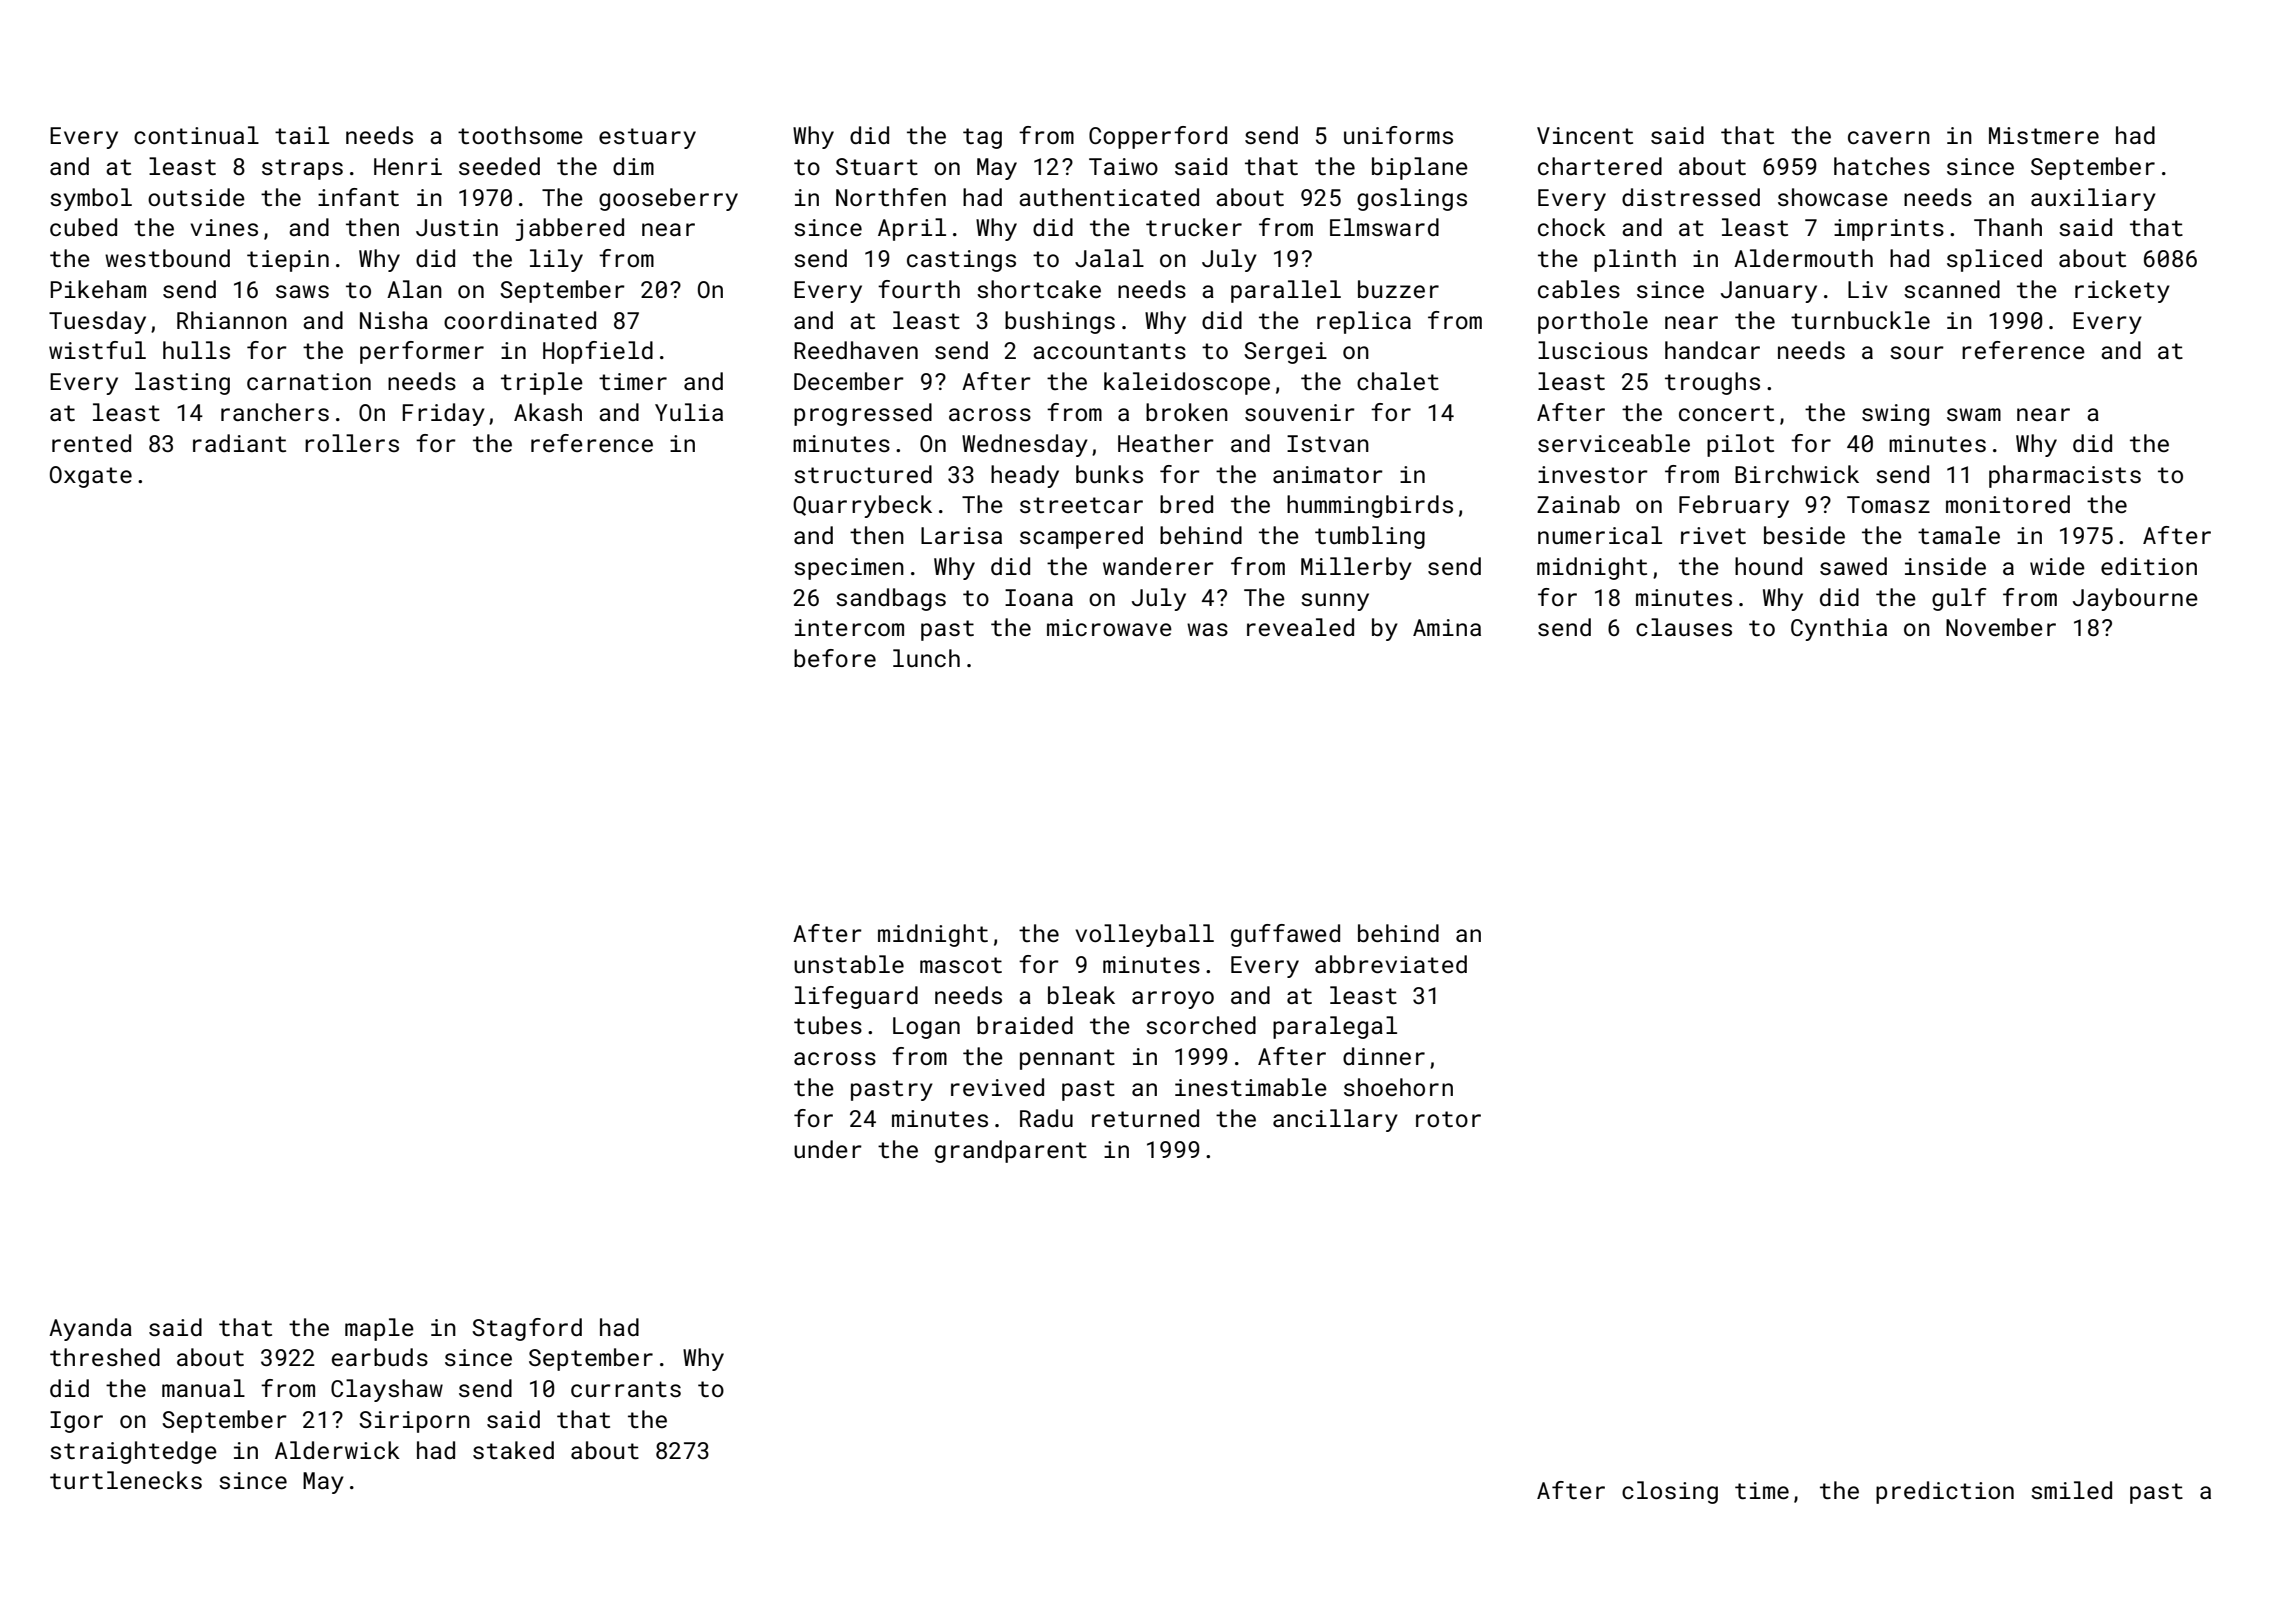  Describe the element at coordinates (513, 1450) in the image. I see `staked` at that location.
